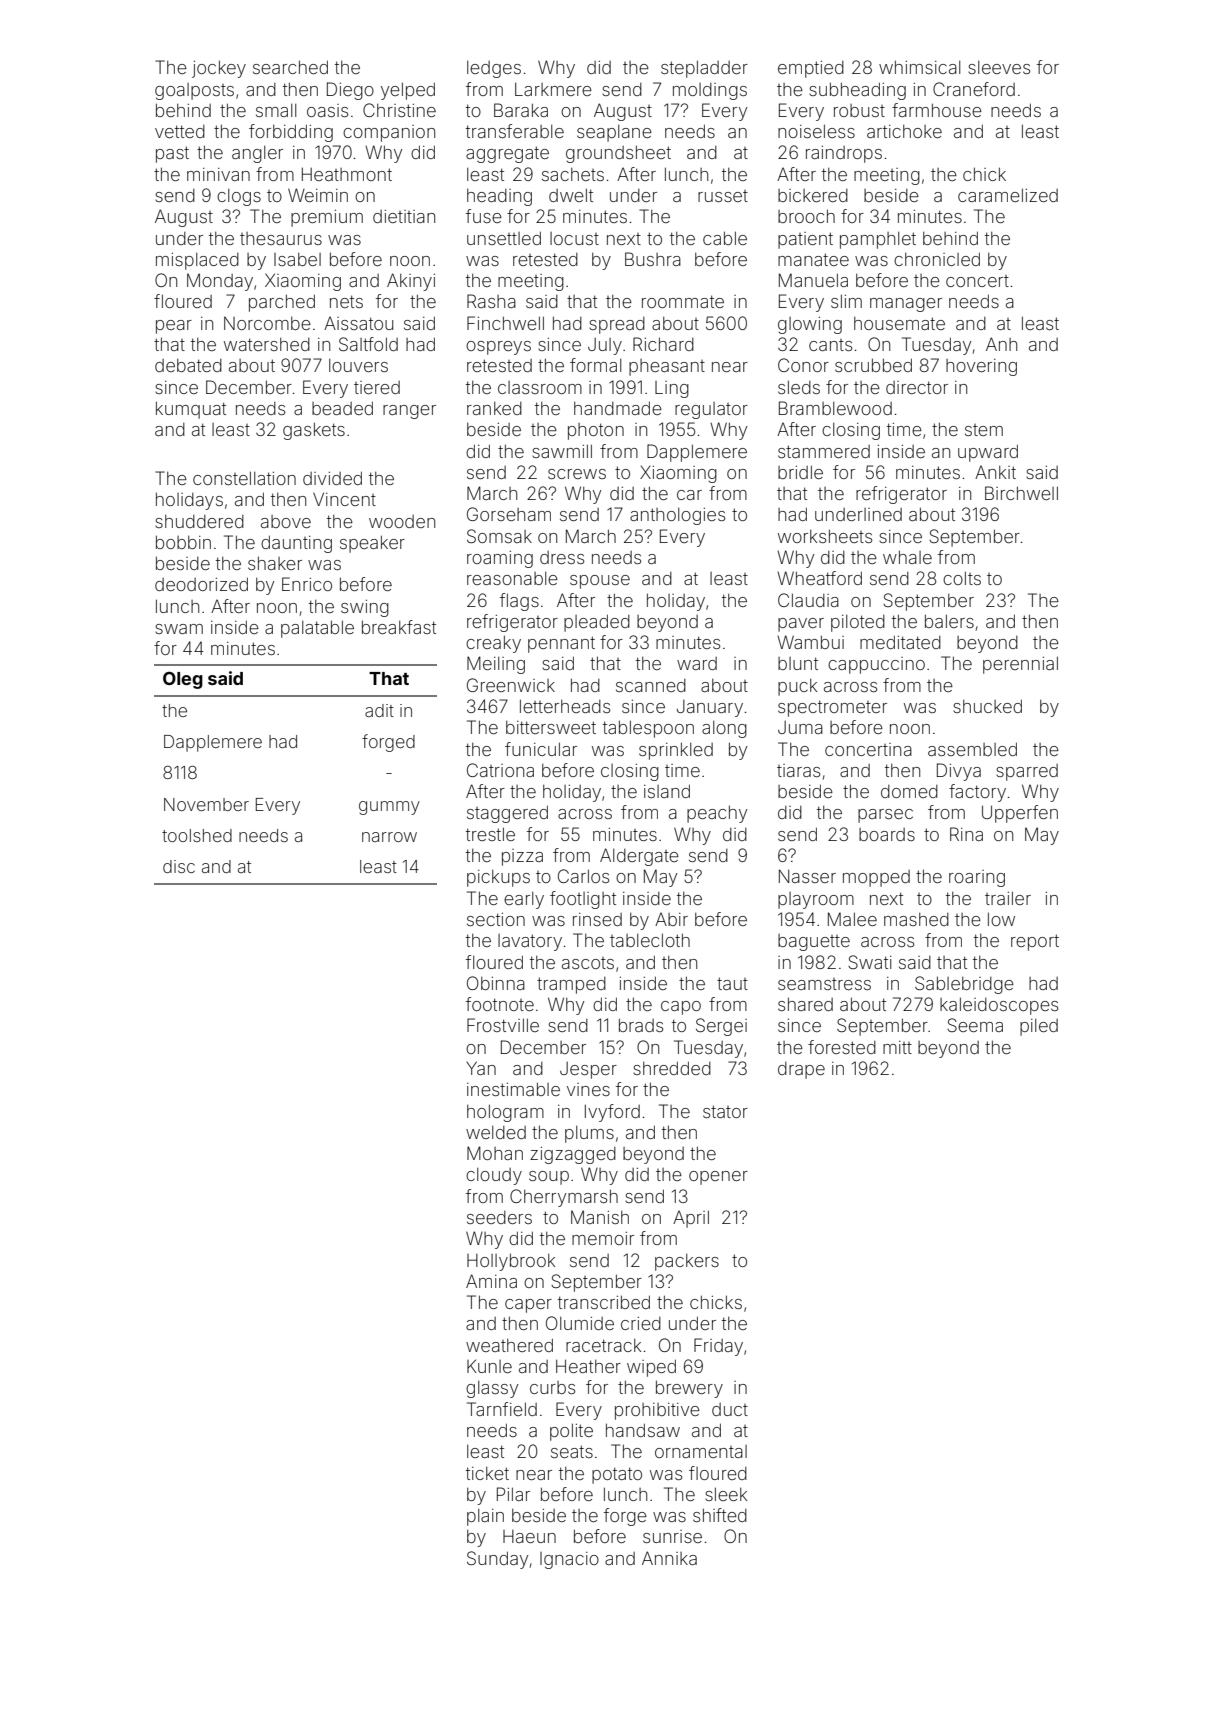 The height and width of the screenshot is (1717, 1214). Describe the element at coordinates (704, 69) in the screenshot. I see `stepladder` at that location.
